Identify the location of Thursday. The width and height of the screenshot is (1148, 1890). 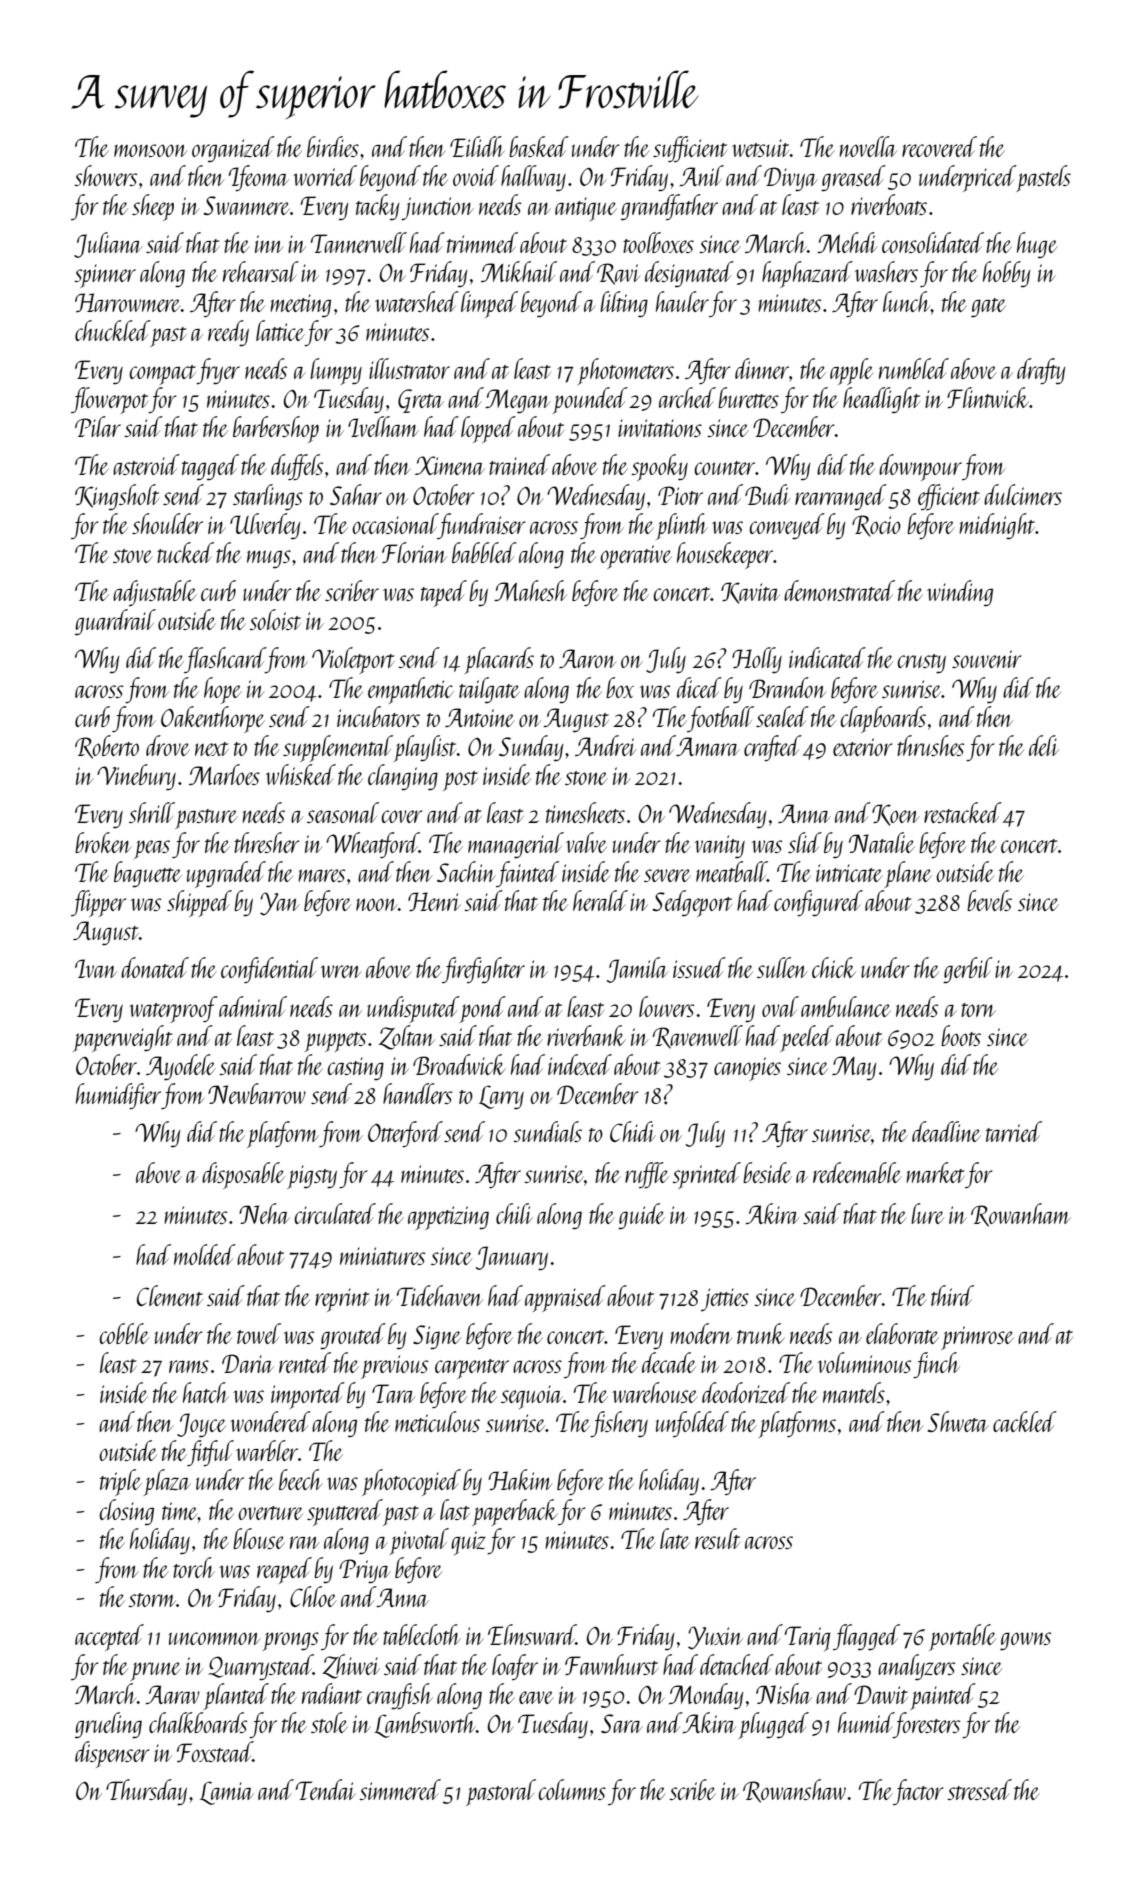
(146, 1792).
